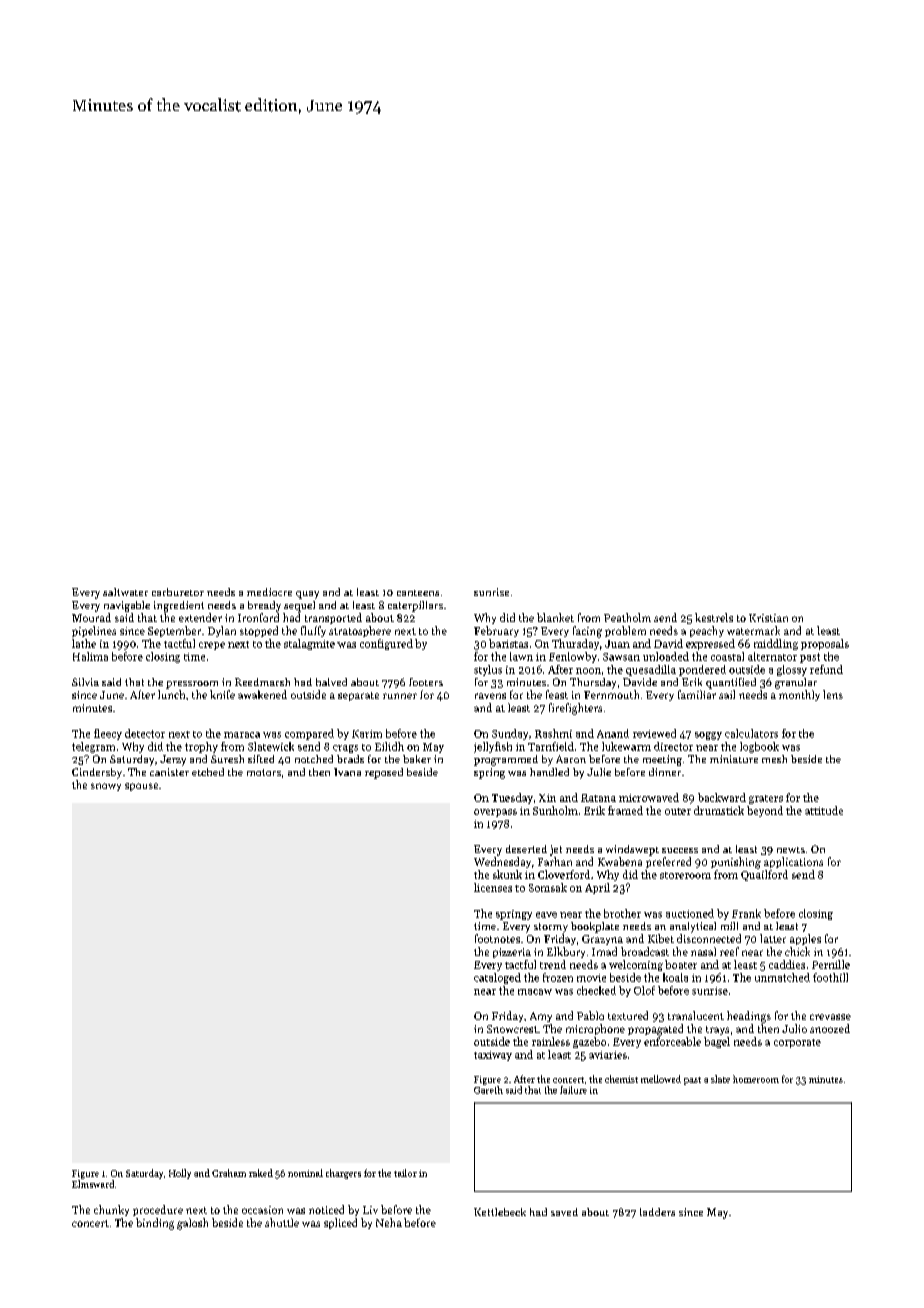 The image size is (924, 1308). I want to click on carburetor, so click(178, 592).
